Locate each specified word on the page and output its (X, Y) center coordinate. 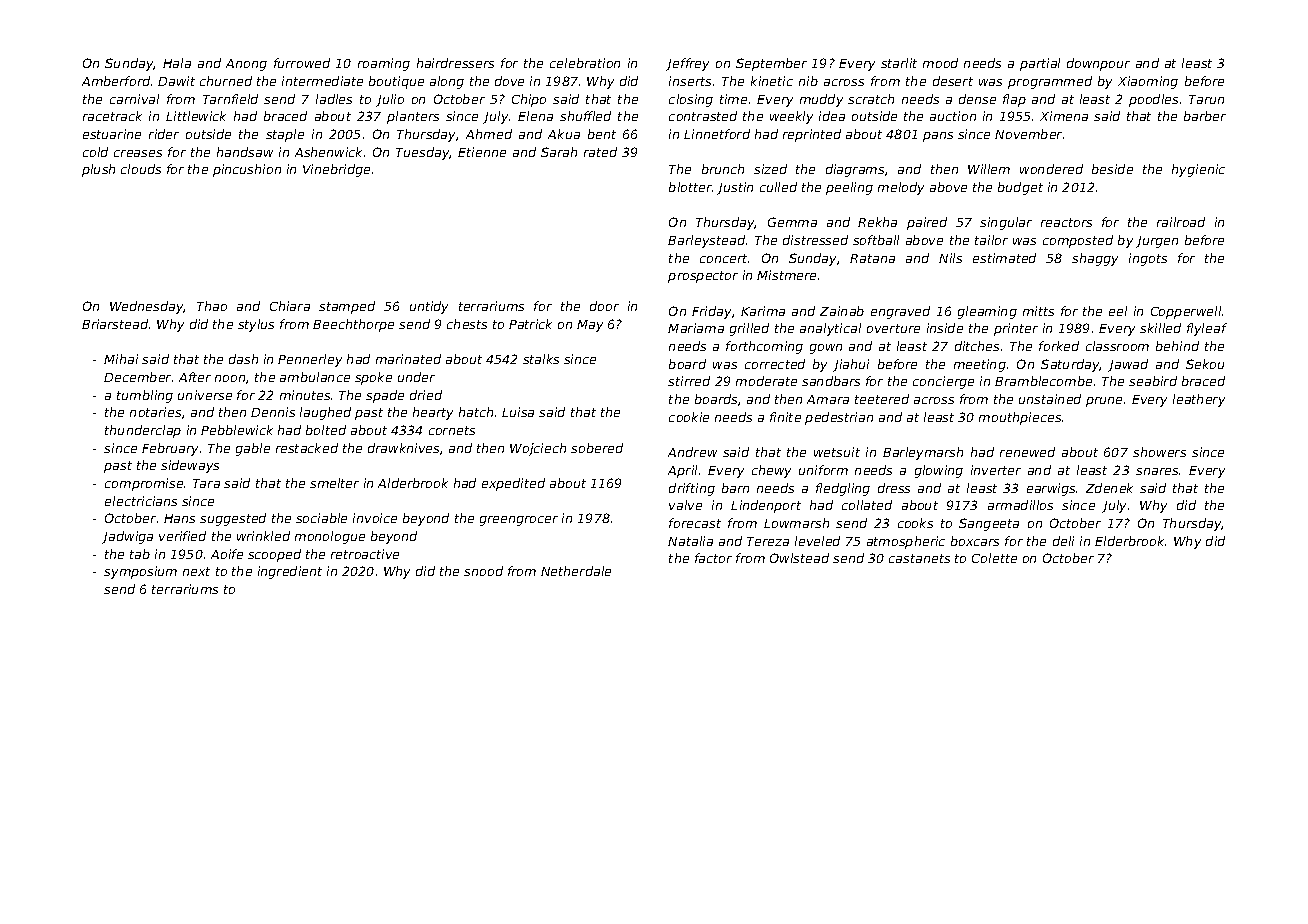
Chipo (529, 100)
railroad (1181, 222)
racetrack (112, 116)
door (604, 306)
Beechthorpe (353, 325)
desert (953, 81)
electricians (141, 501)
